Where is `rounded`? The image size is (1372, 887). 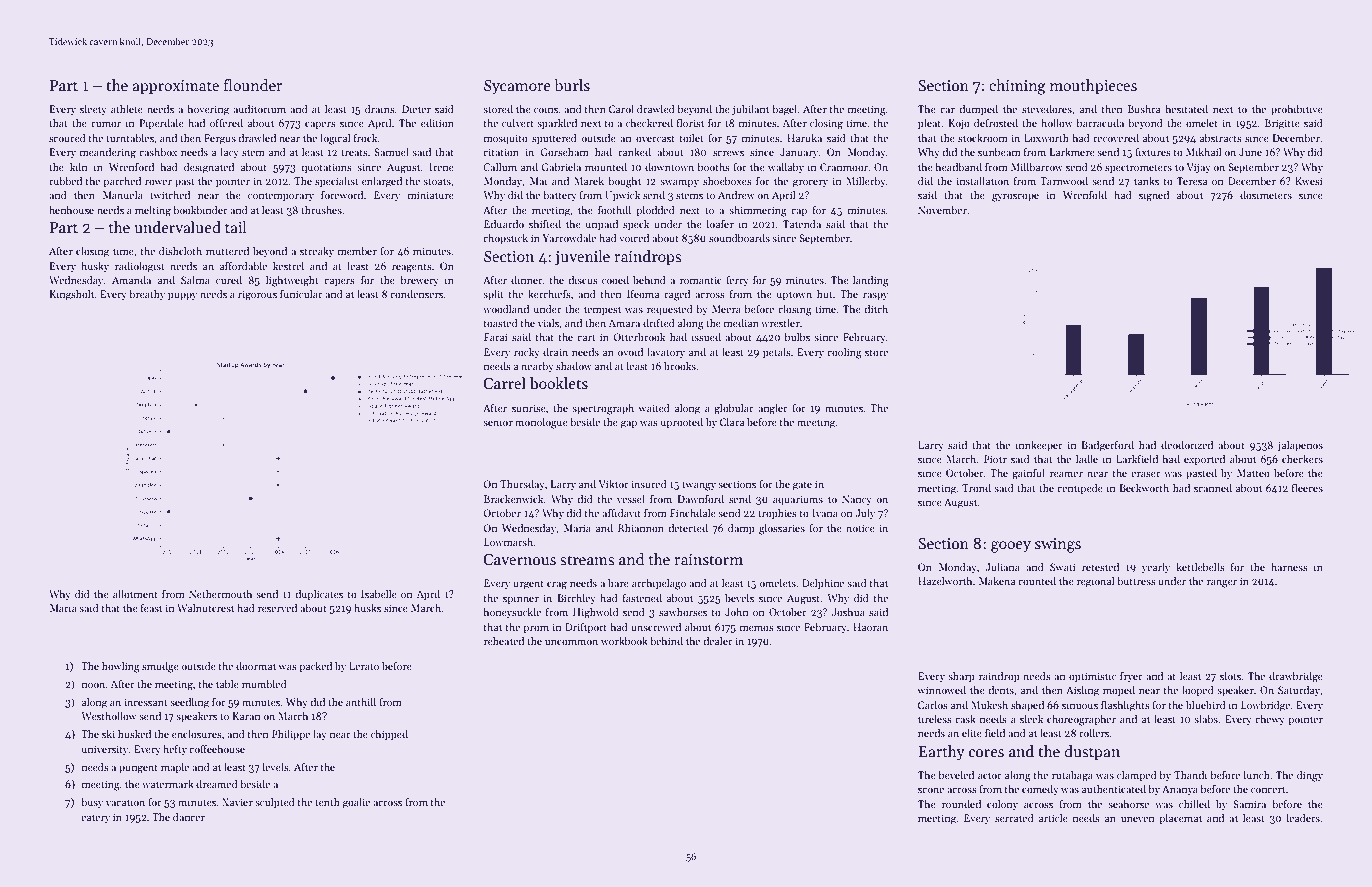
rounded is located at coordinates (961, 804).
